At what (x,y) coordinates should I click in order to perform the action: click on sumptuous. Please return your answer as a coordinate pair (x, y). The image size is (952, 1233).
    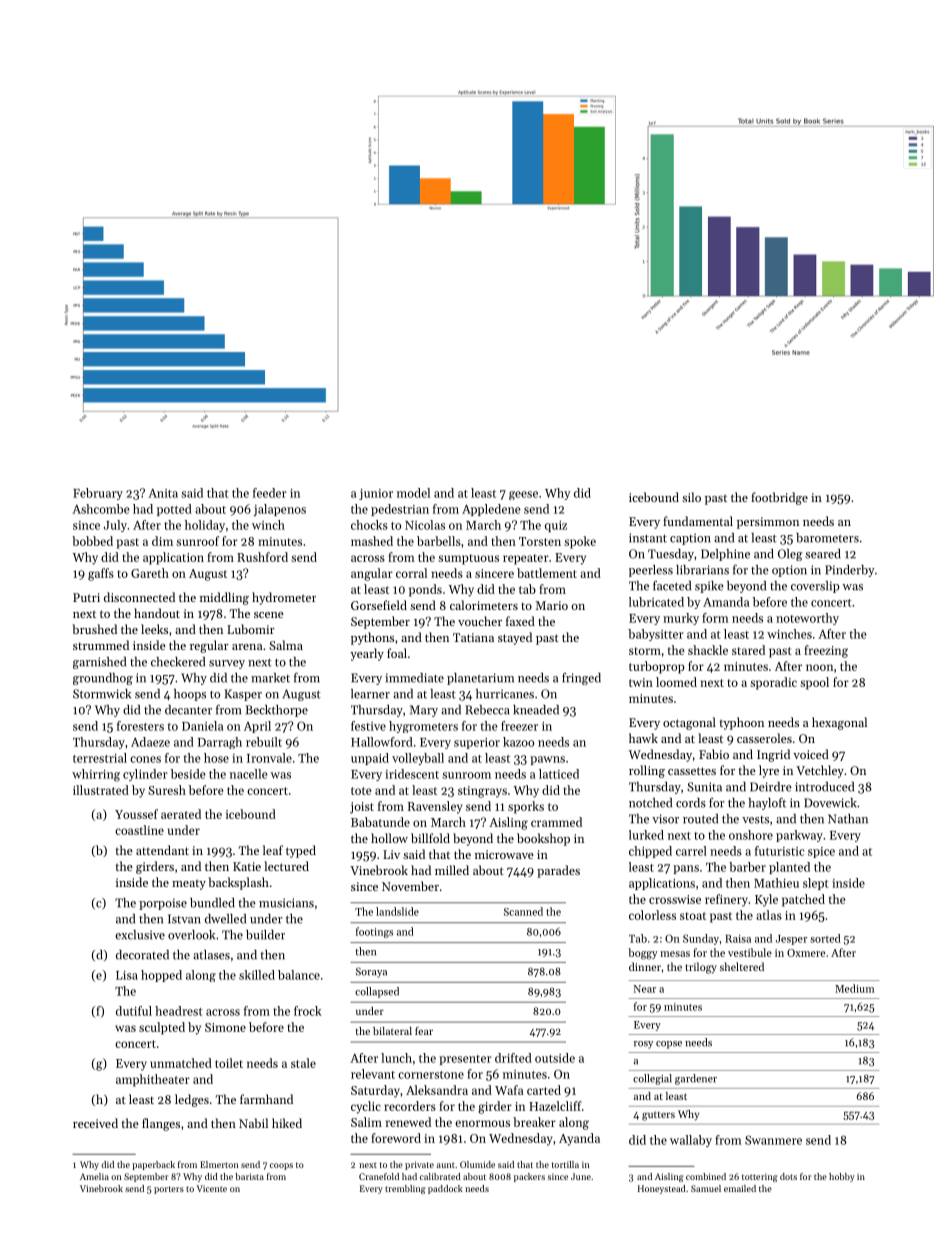
    Looking at the image, I should click on (468, 559).
